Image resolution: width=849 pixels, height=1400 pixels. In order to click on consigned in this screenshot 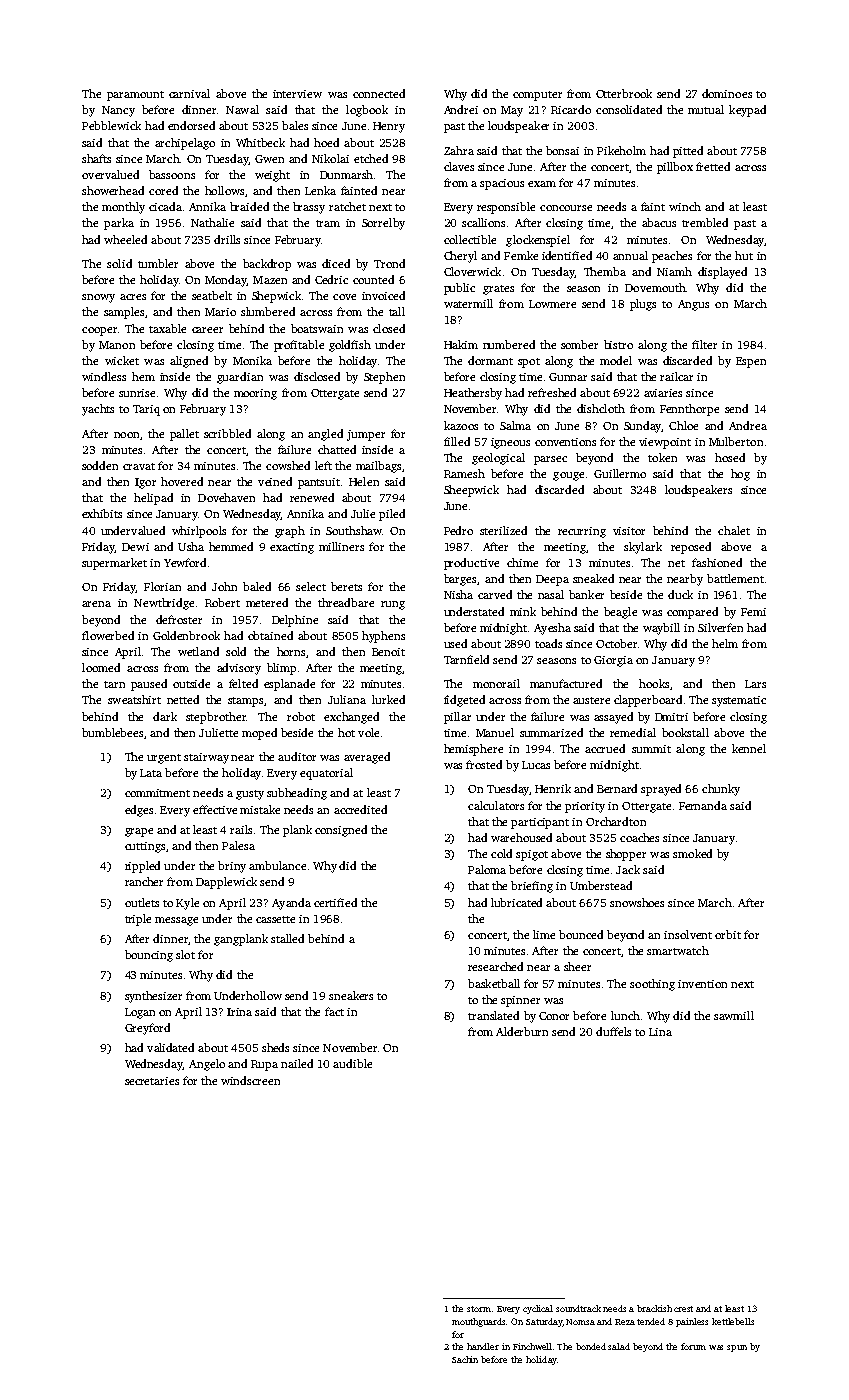, I will do `click(341, 831)`.
